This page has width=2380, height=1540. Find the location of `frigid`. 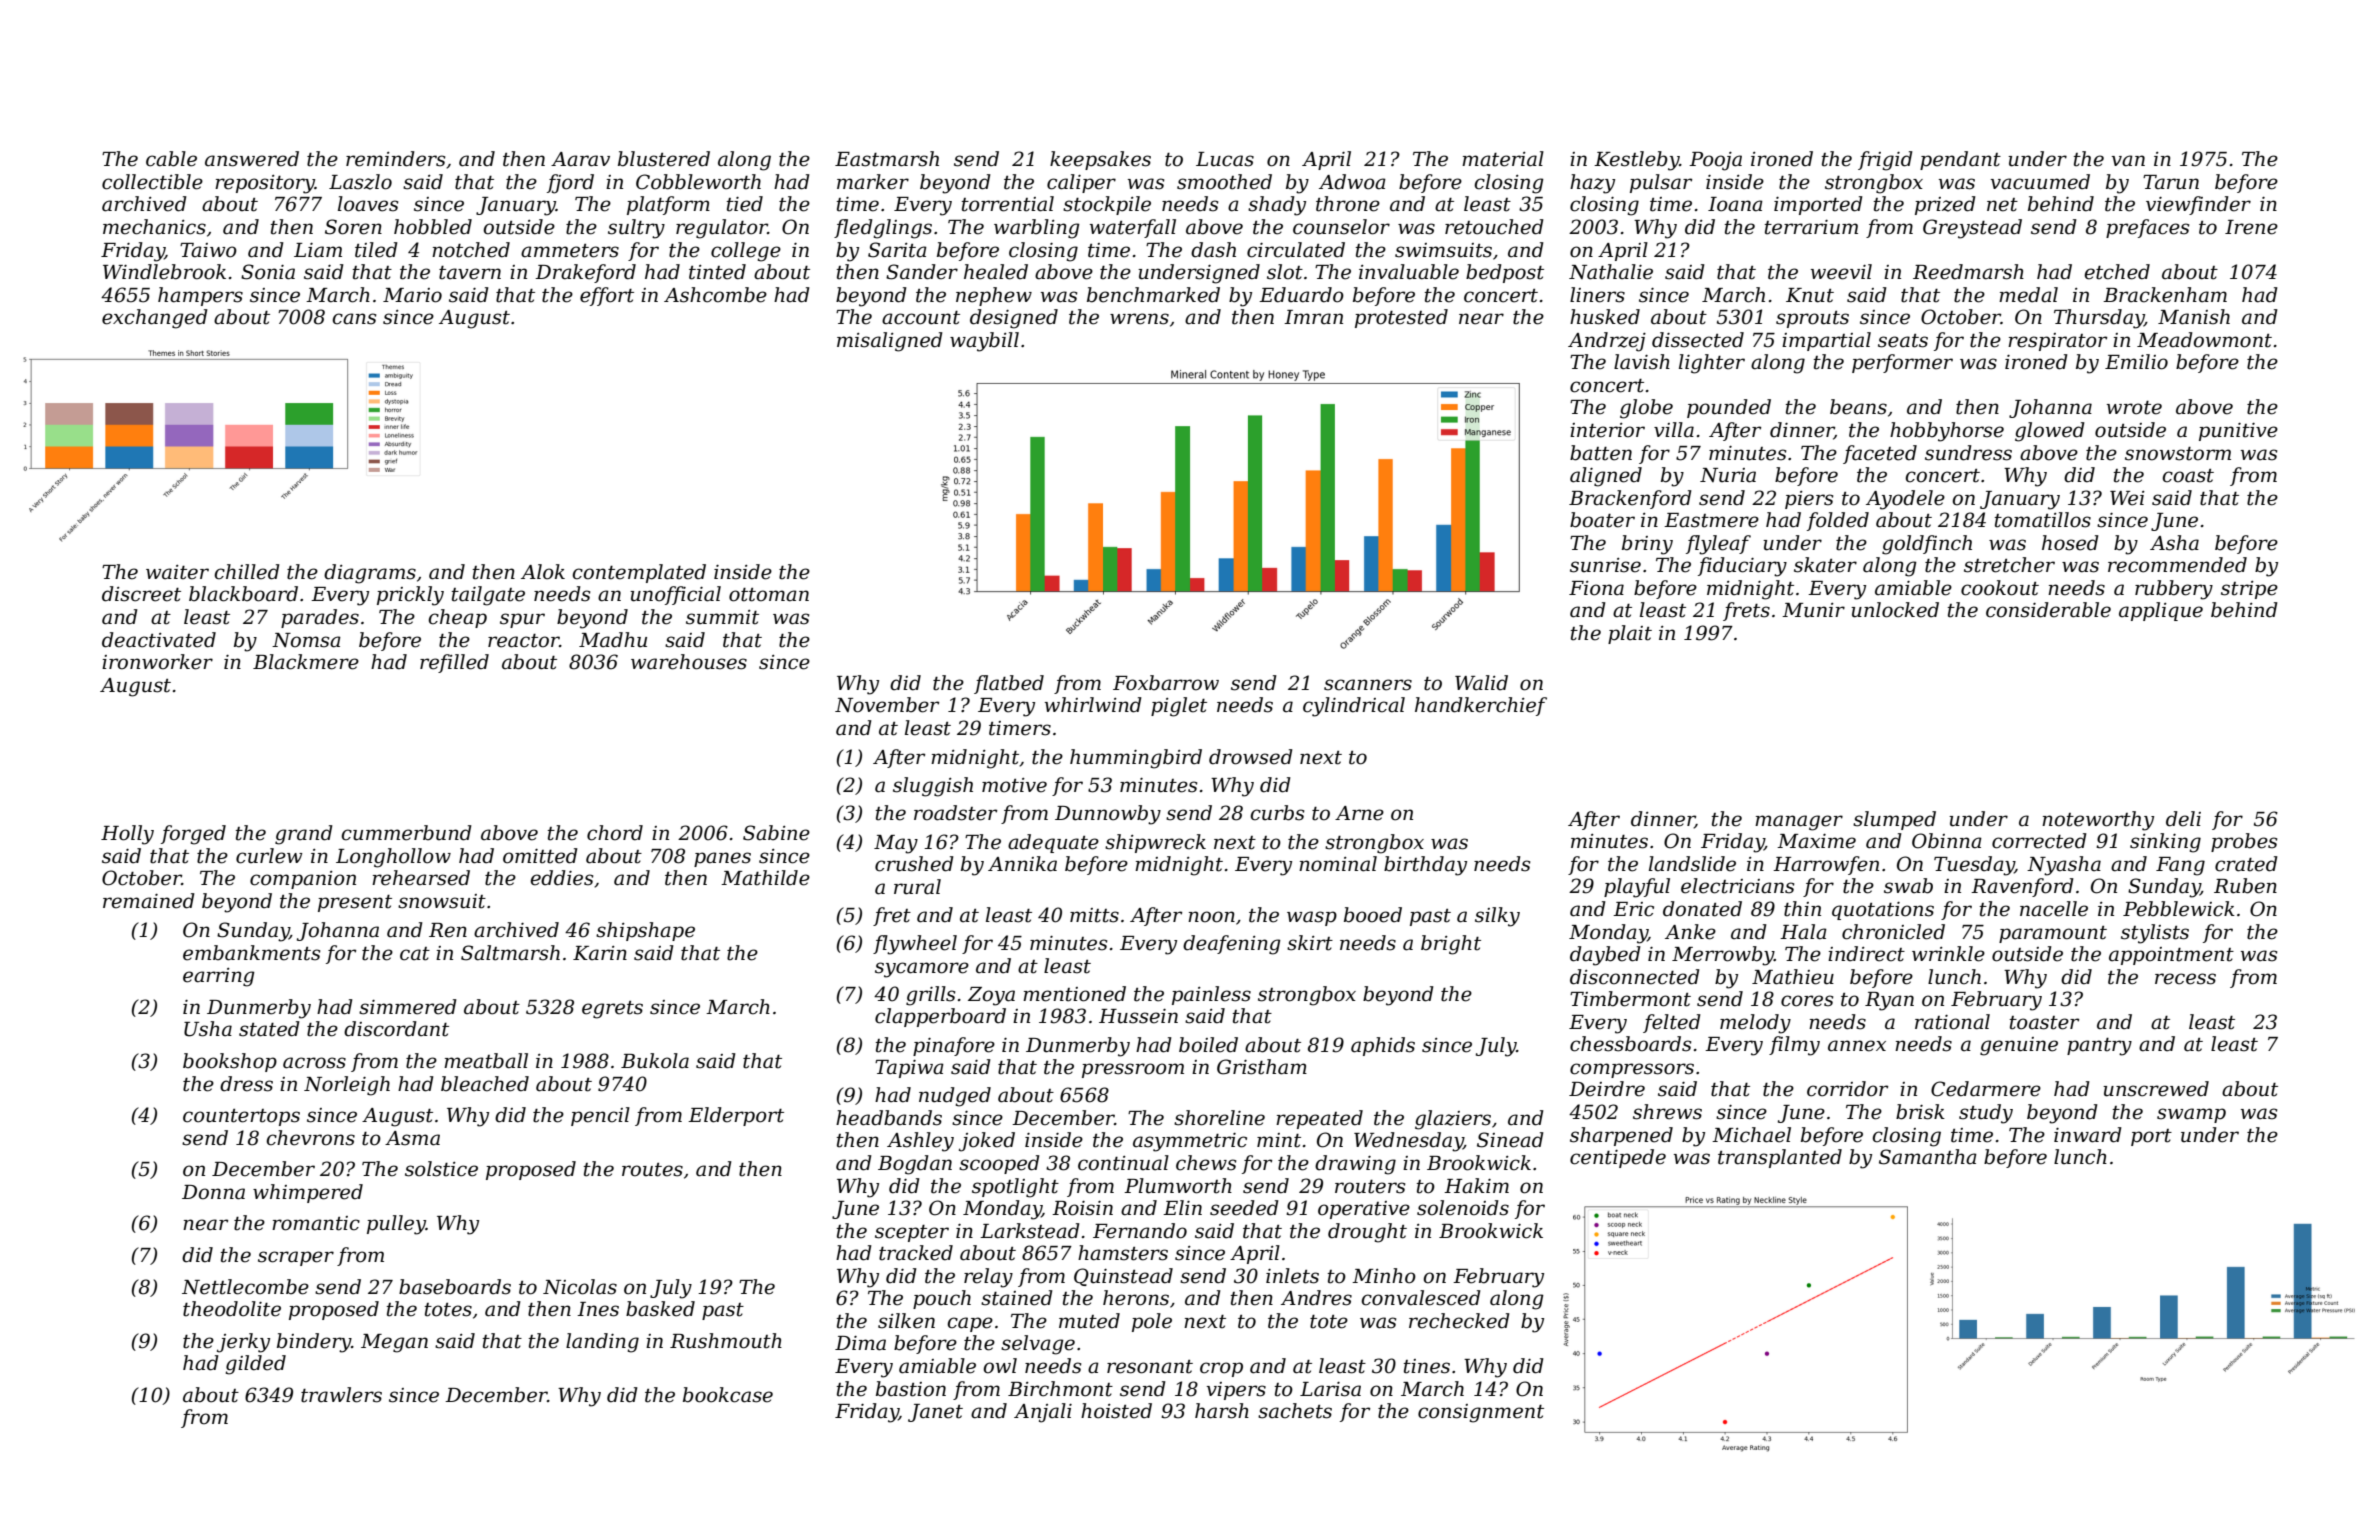

frigid is located at coordinates (1885, 161).
